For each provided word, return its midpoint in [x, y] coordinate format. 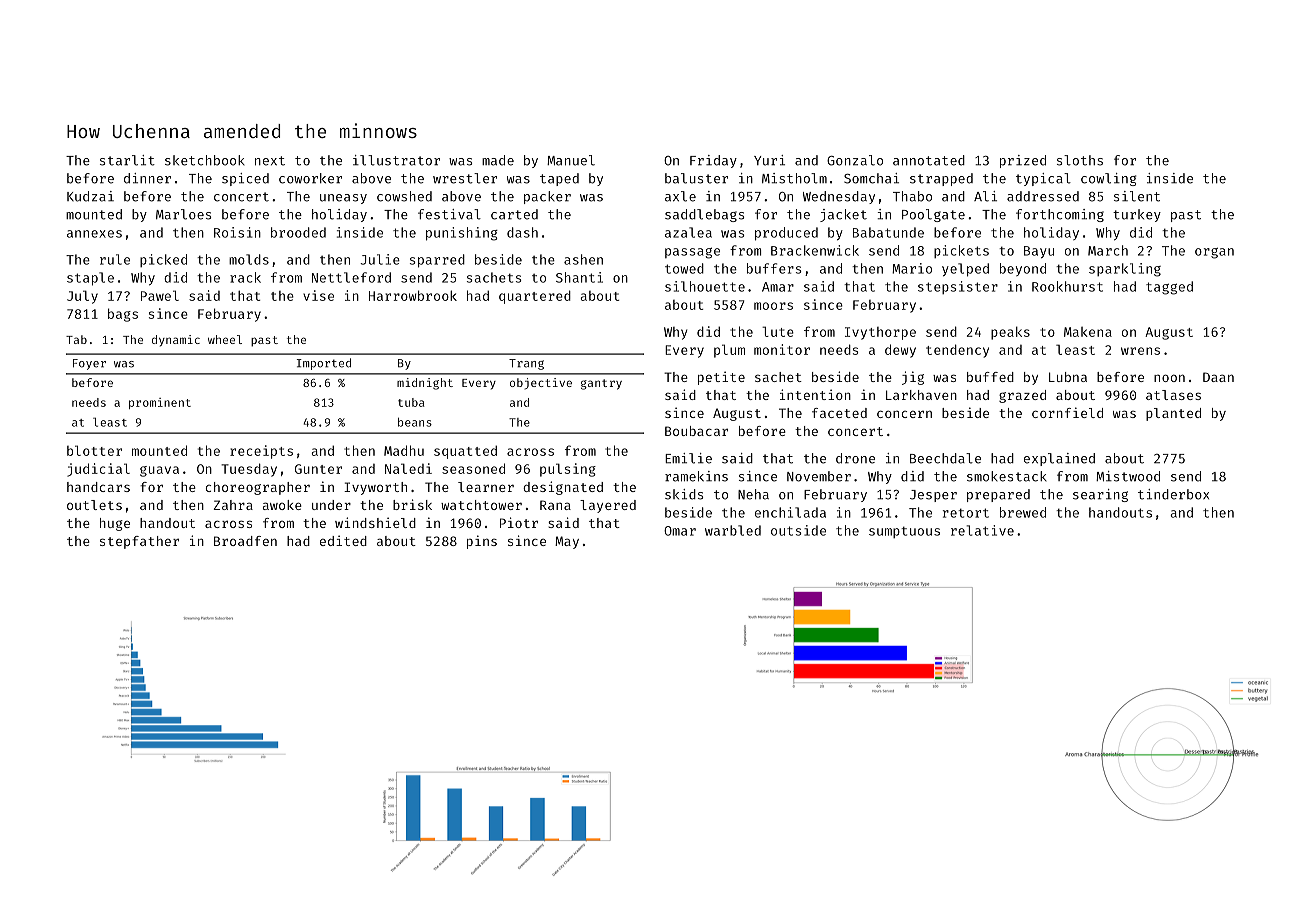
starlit [127, 160]
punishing [462, 234]
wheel [225, 339]
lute [778, 331]
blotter [94, 450]
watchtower [481, 505]
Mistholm [794, 178]
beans [415, 422]
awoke [282, 505]
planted [1173, 414]
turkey [1137, 215]
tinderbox [1173, 494]
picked [163, 260]
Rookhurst [1067, 286]
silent [1137, 196]
